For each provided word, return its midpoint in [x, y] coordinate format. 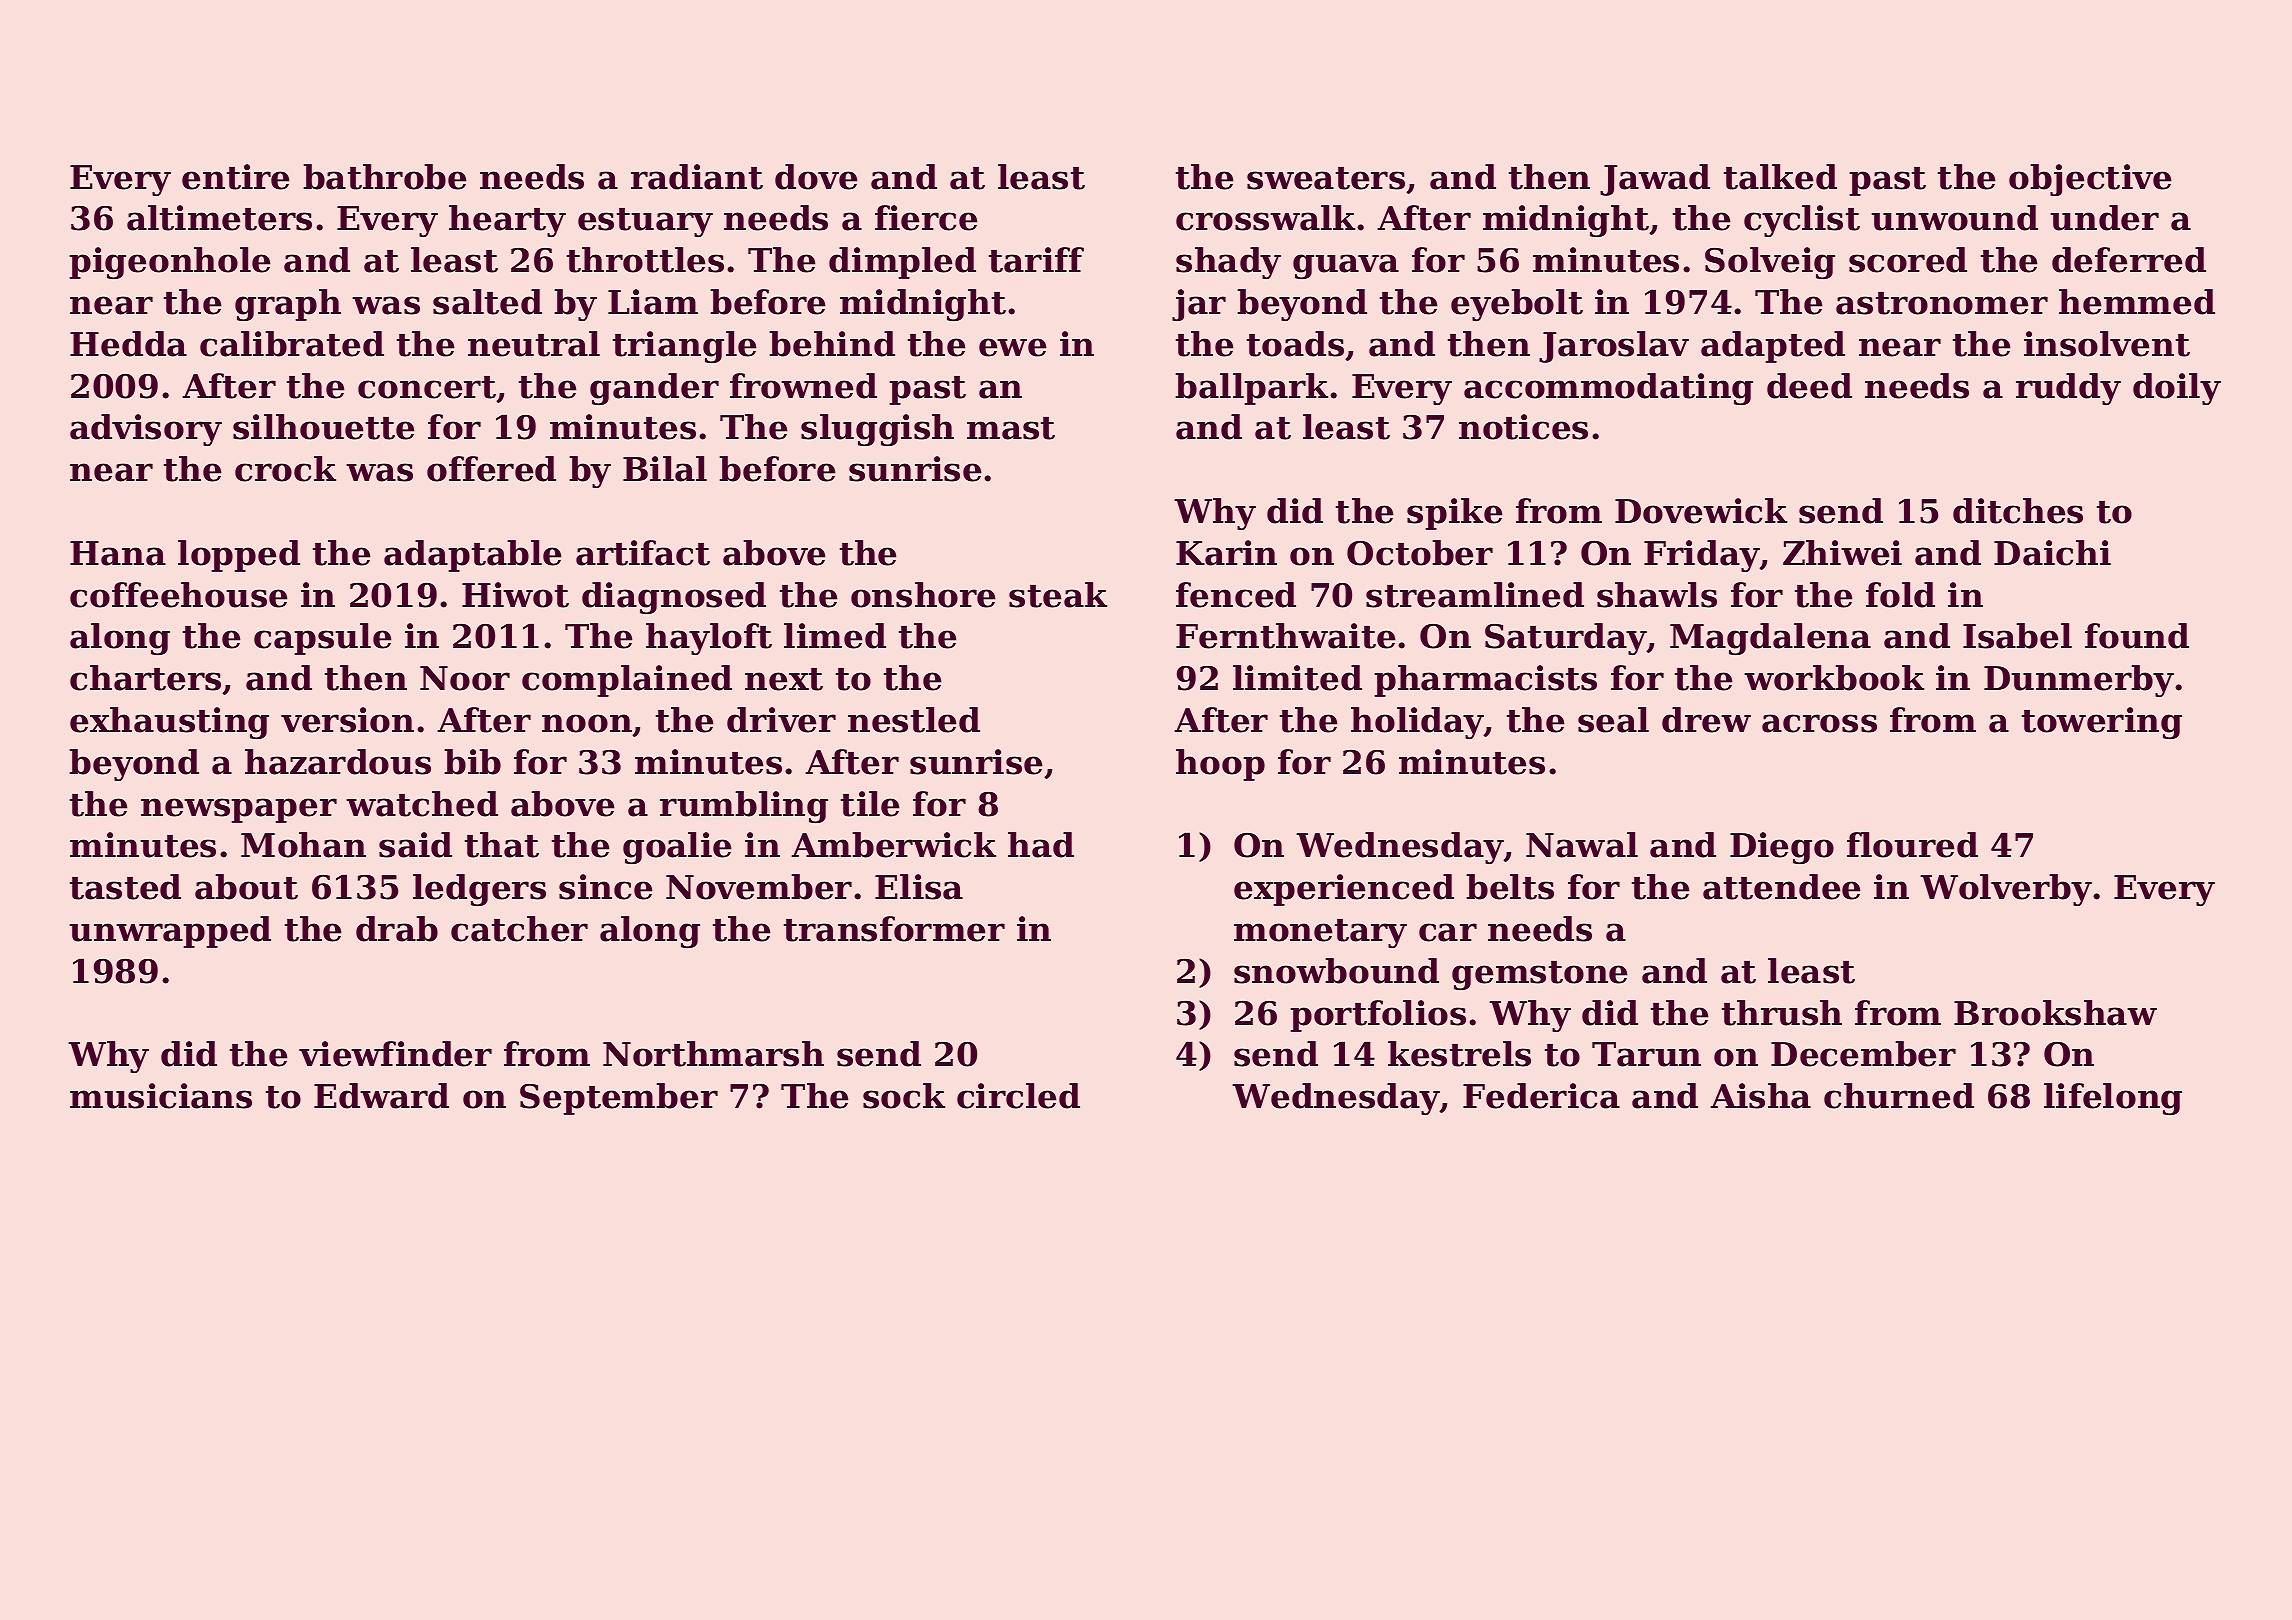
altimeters [219, 218]
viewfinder [395, 1054]
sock [904, 1096]
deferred [2129, 260]
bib [472, 762]
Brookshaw [2055, 1013]
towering [2102, 723]
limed [835, 636]
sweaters [1326, 178]
